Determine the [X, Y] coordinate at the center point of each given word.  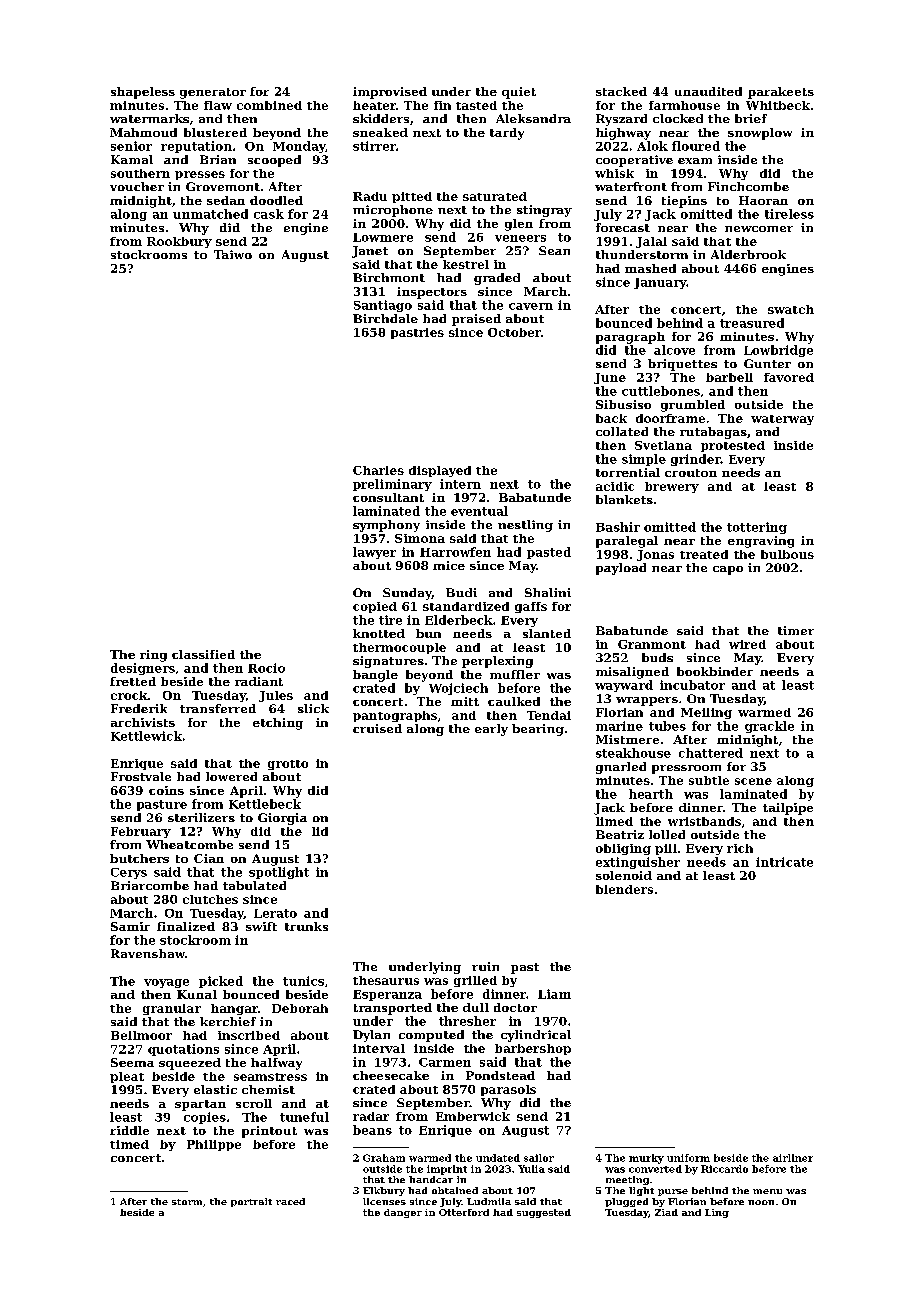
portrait [251, 1202]
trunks [306, 926]
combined [269, 105]
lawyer [374, 553]
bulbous [787, 554]
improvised [390, 93]
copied [375, 607]
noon [761, 1202]
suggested [544, 1213]
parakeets [781, 93]
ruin [485, 966]
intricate [784, 862]
